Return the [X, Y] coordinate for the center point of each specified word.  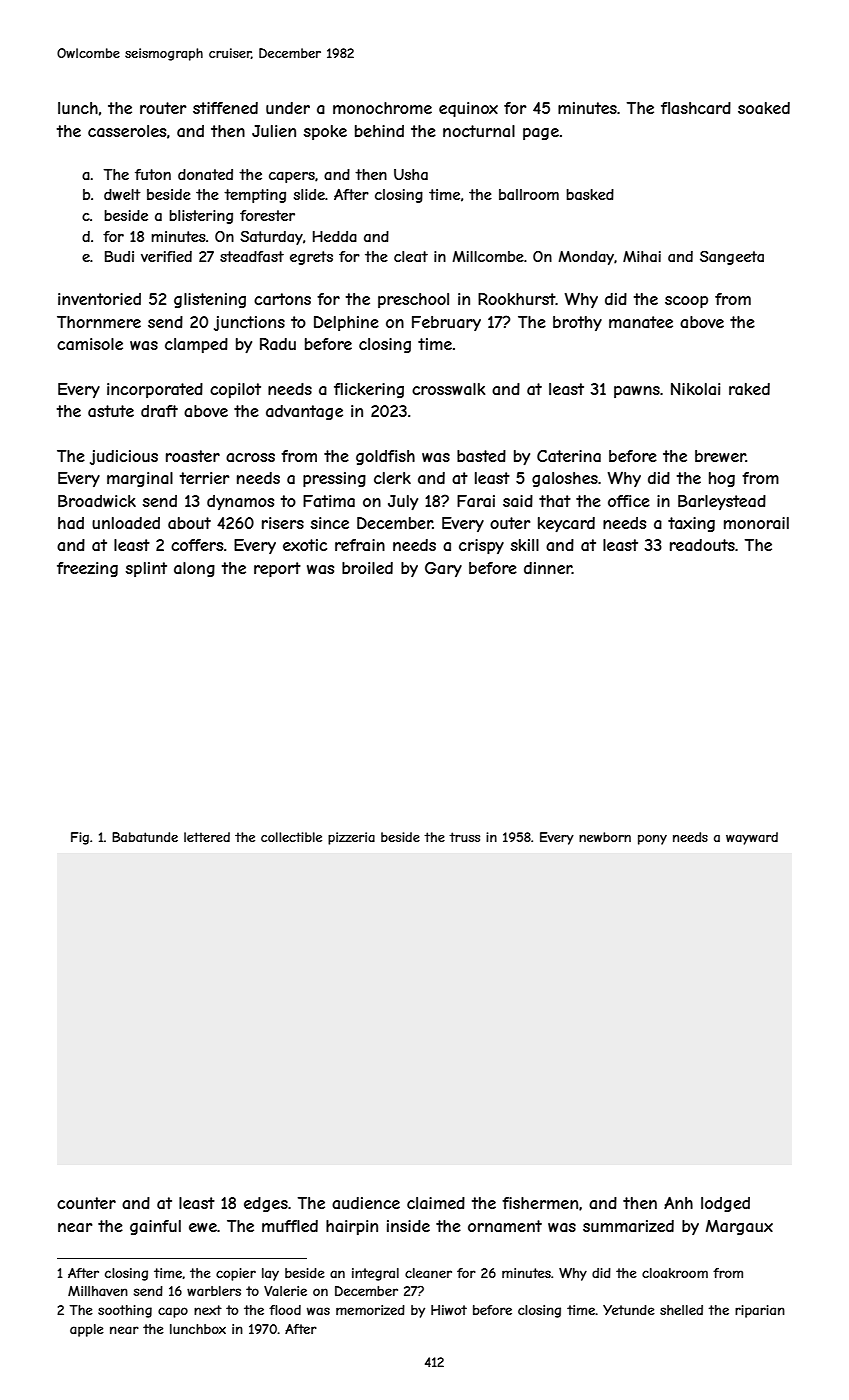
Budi [119, 256]
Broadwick [97, 501]
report [277, 569]
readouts [702, 545]
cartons [282, 299]
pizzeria [351, 838]
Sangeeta [732, 258]
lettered [207, 837]
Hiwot [449, 1310]
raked [749, 389]
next [208, 1310]
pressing [334, 479]
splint [146, 569]
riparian [760, 1311]
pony [652, 840]
